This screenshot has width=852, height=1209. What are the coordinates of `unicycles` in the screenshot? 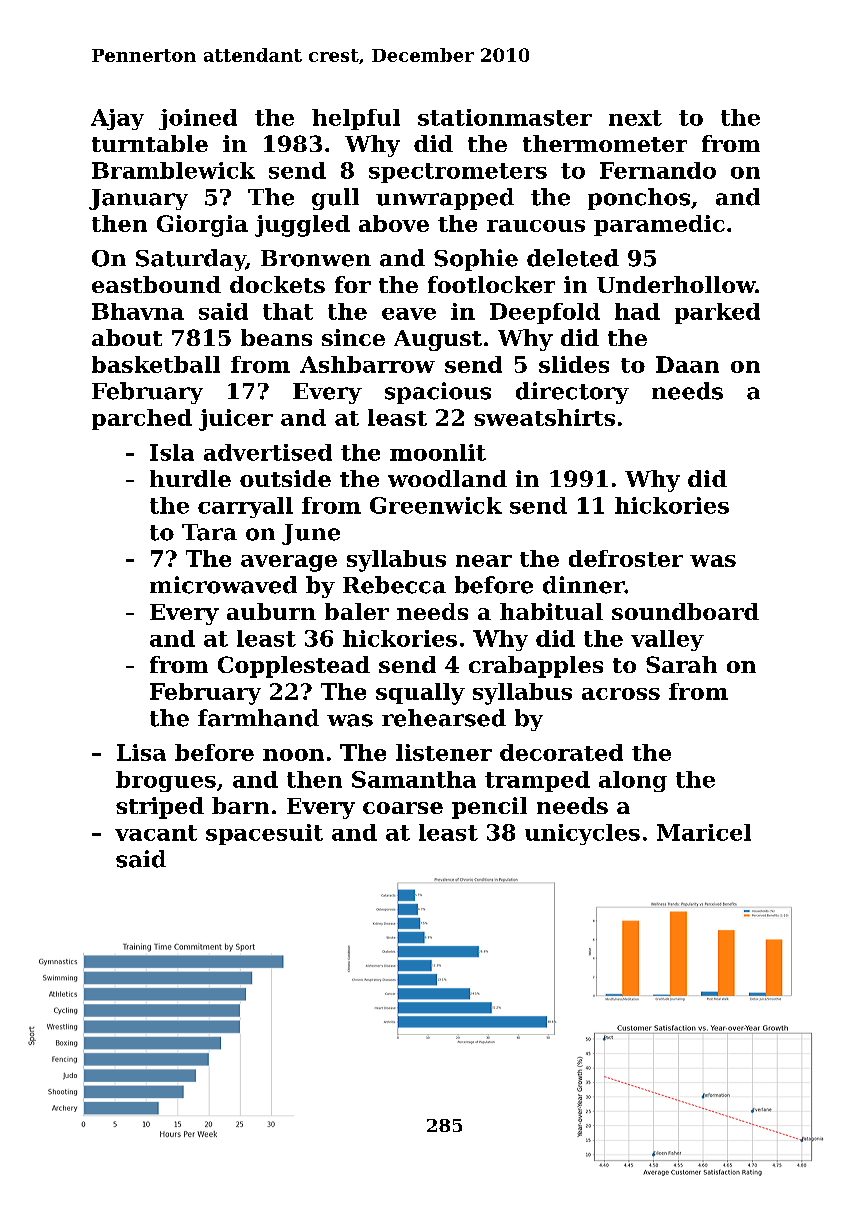 It's located at (582, 834).
